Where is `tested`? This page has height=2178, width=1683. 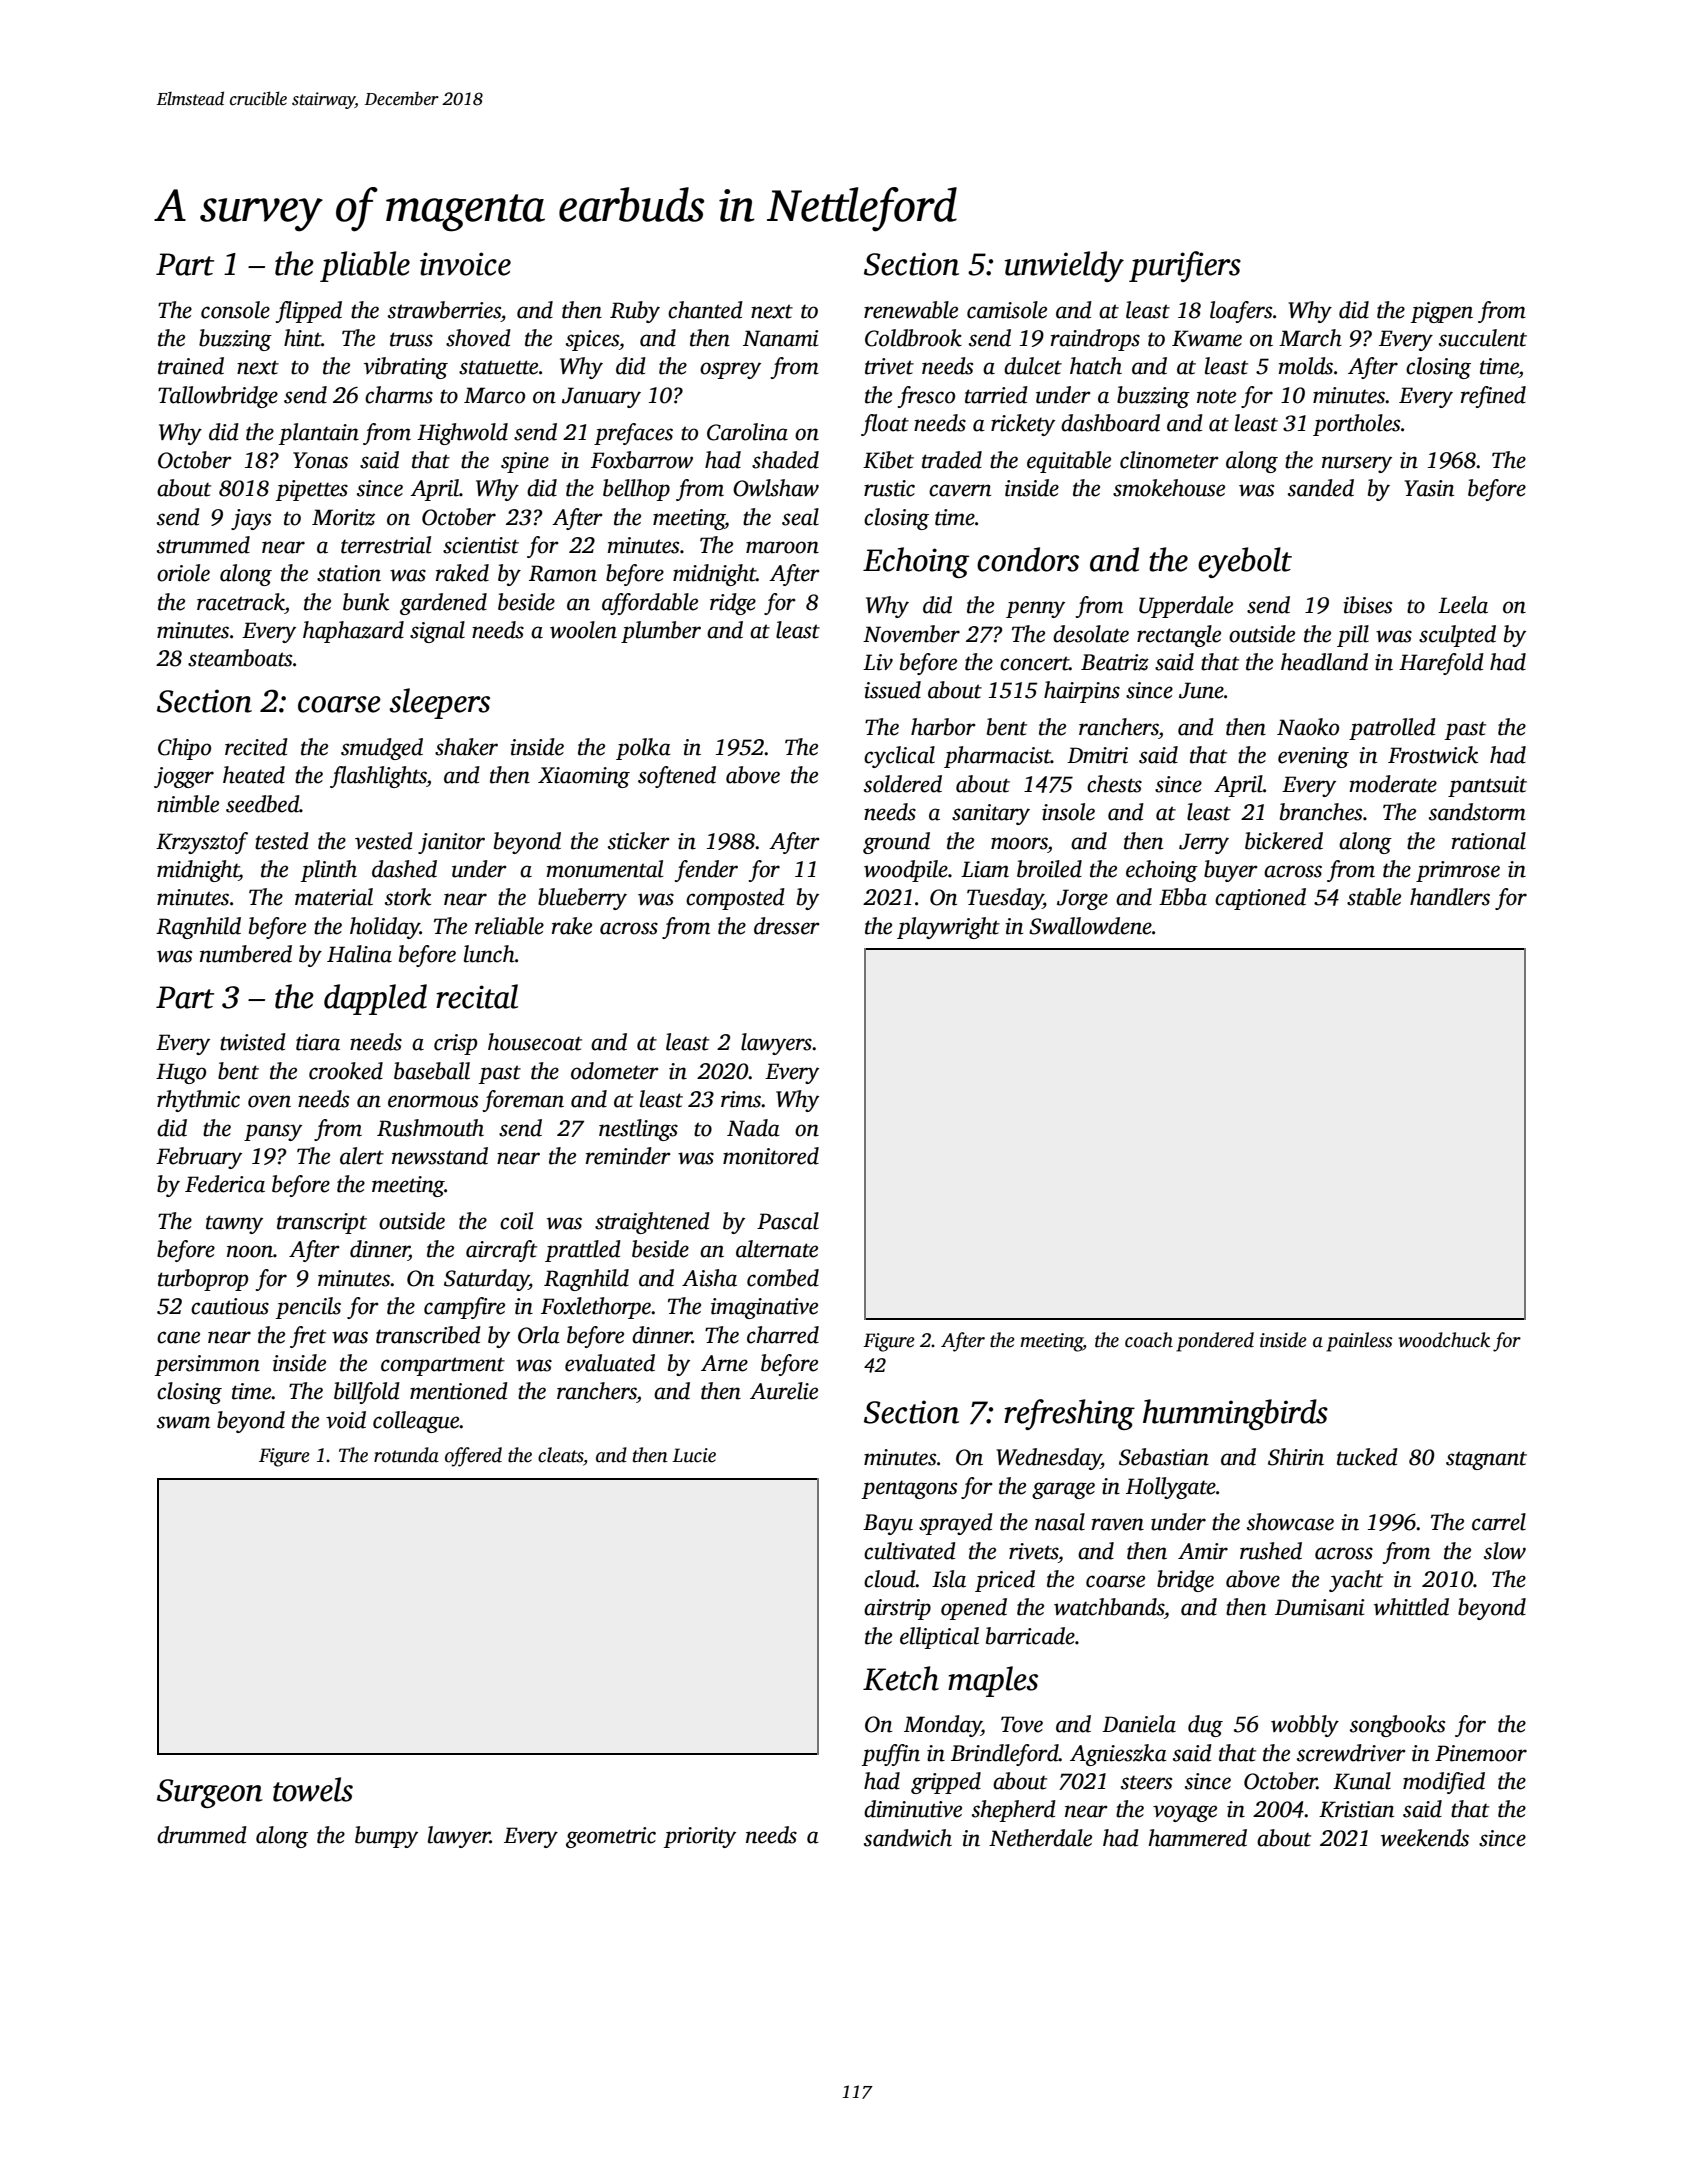
tested is located at coordinates (282, 841).
